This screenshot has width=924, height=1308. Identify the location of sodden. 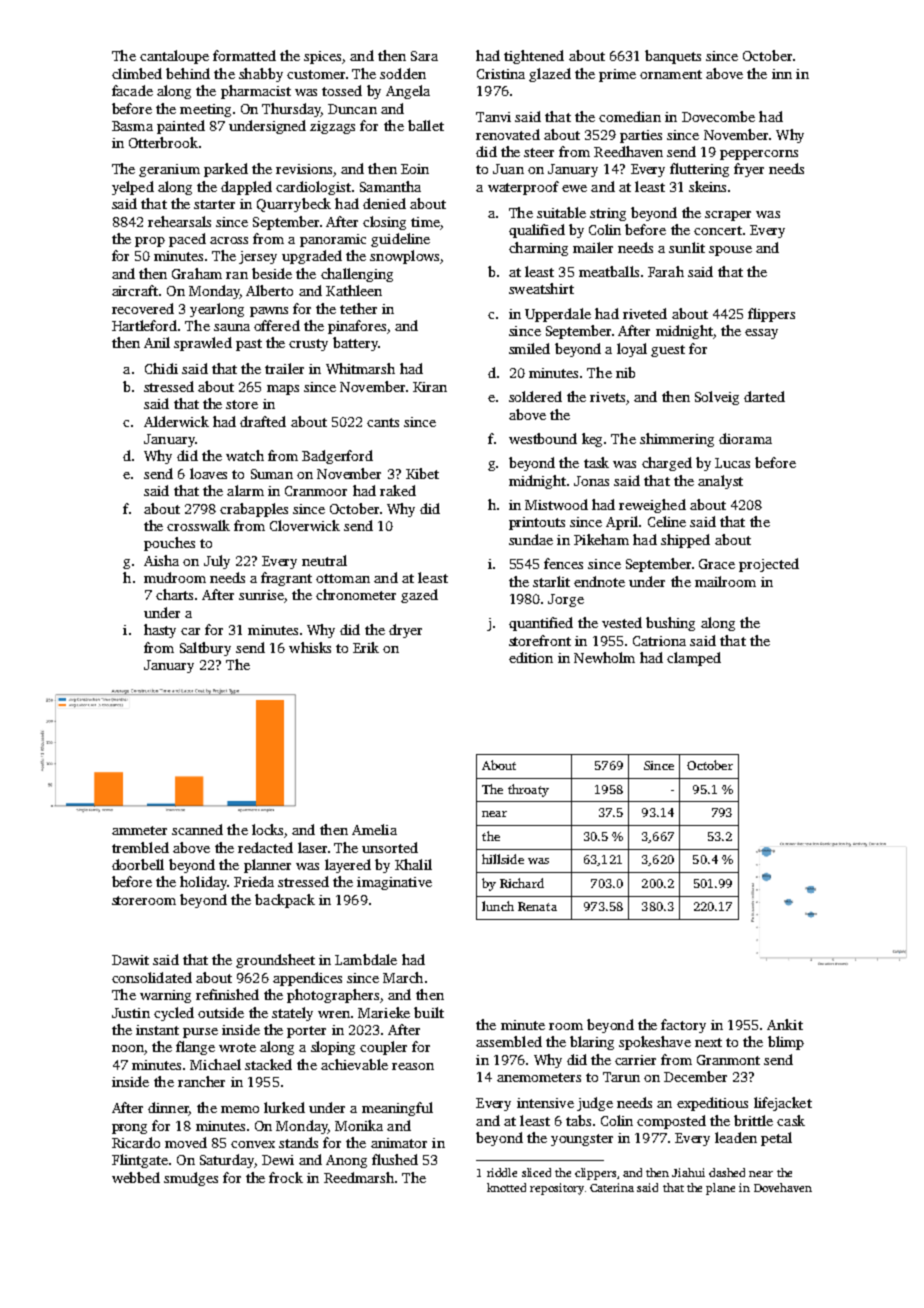
(403, 73).
